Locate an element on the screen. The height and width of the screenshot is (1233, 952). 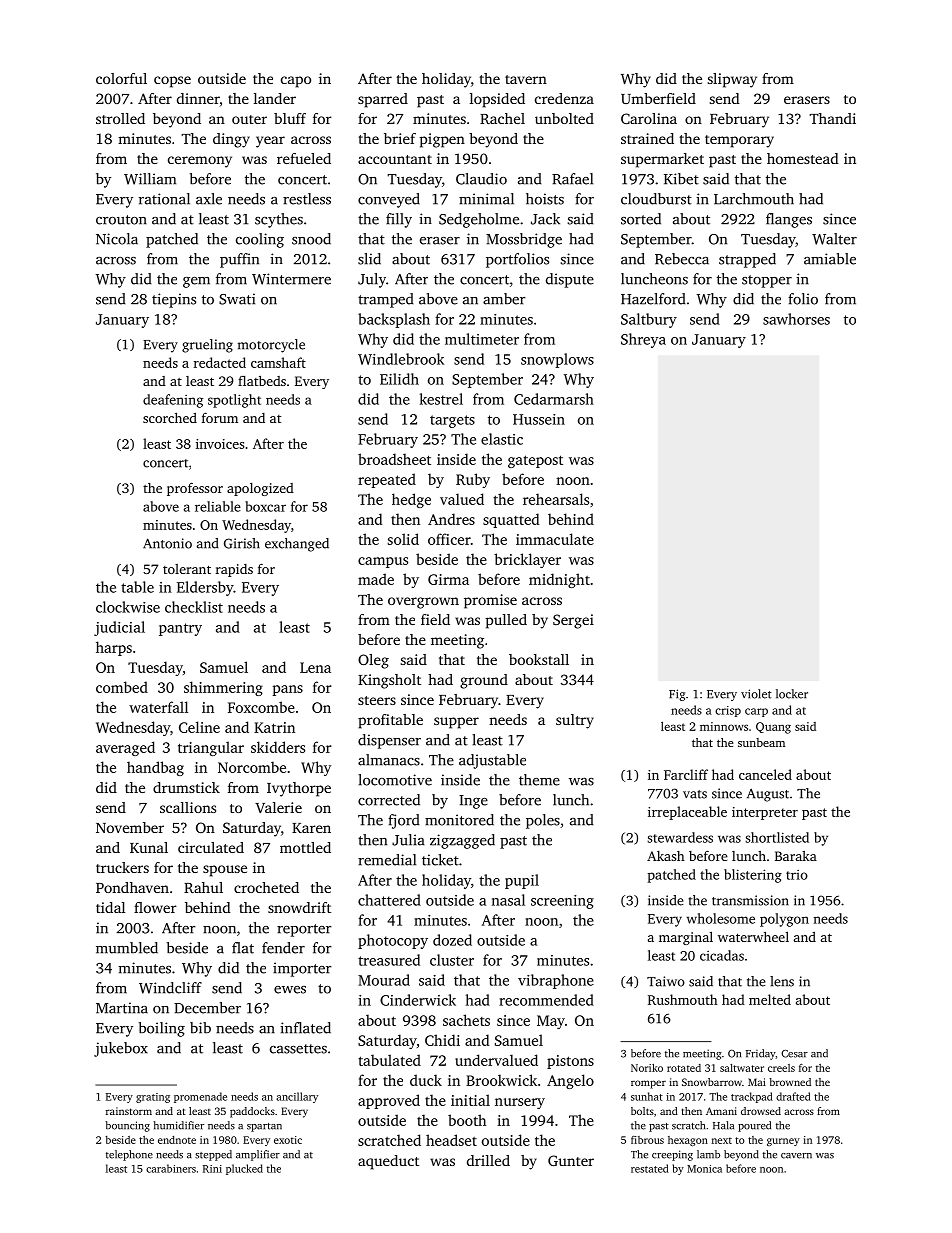
backsplash is located at coordinates (394, 320).
